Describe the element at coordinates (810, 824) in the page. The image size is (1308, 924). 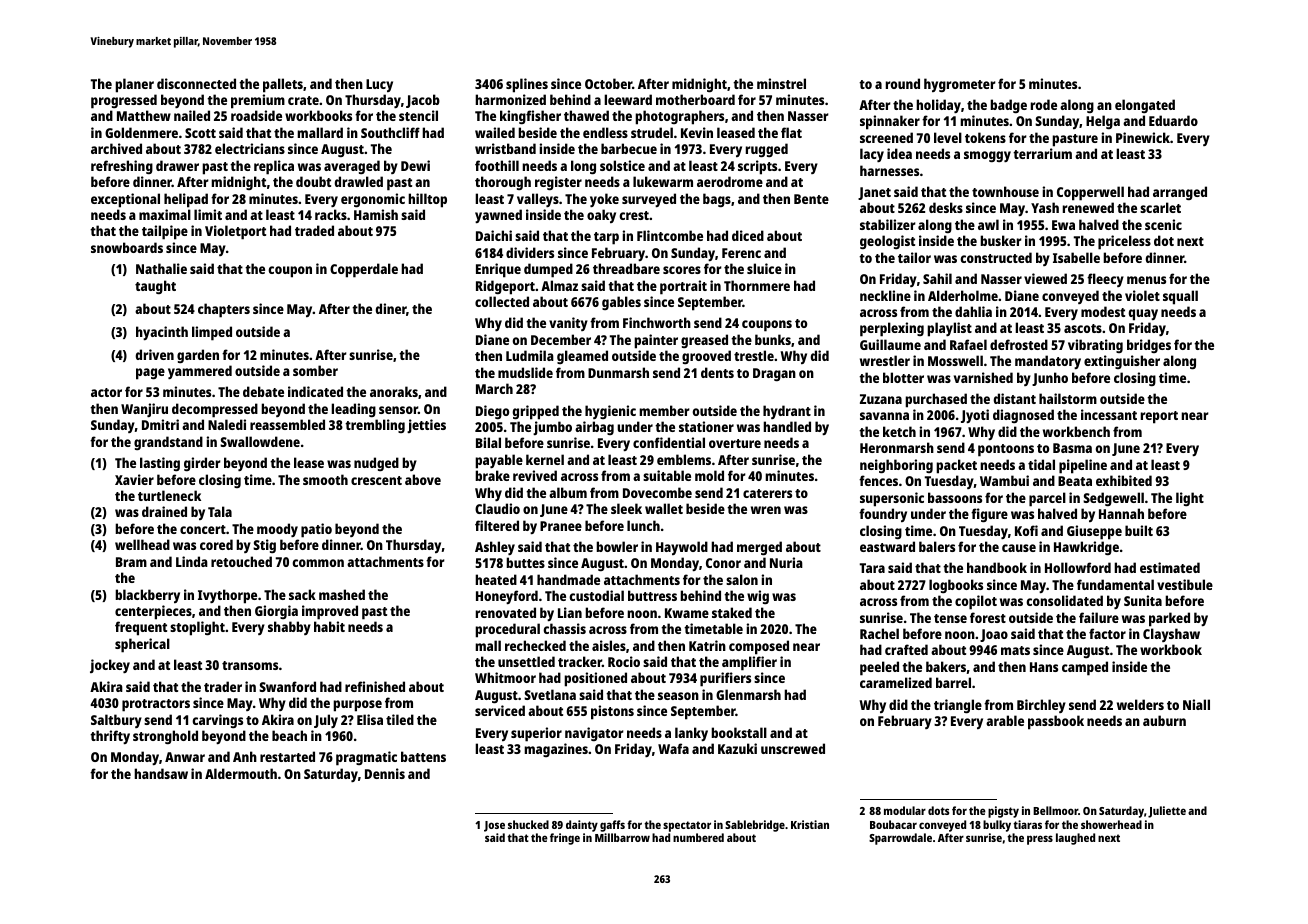
I see `Kristian` at that location.
